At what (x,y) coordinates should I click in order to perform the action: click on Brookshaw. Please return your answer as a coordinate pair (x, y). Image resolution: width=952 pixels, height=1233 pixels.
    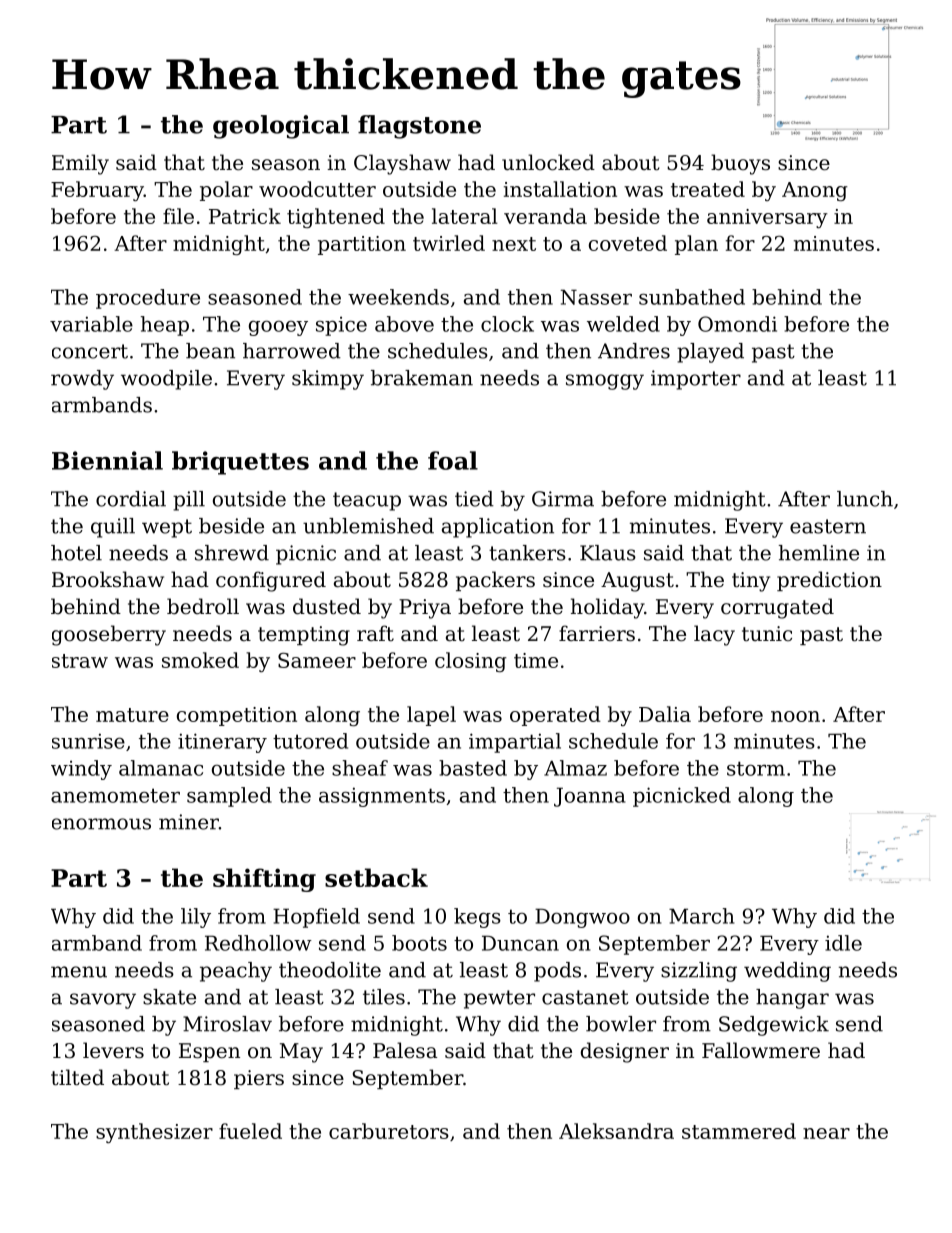
    Looking at the image, I should click on (108, 579).
